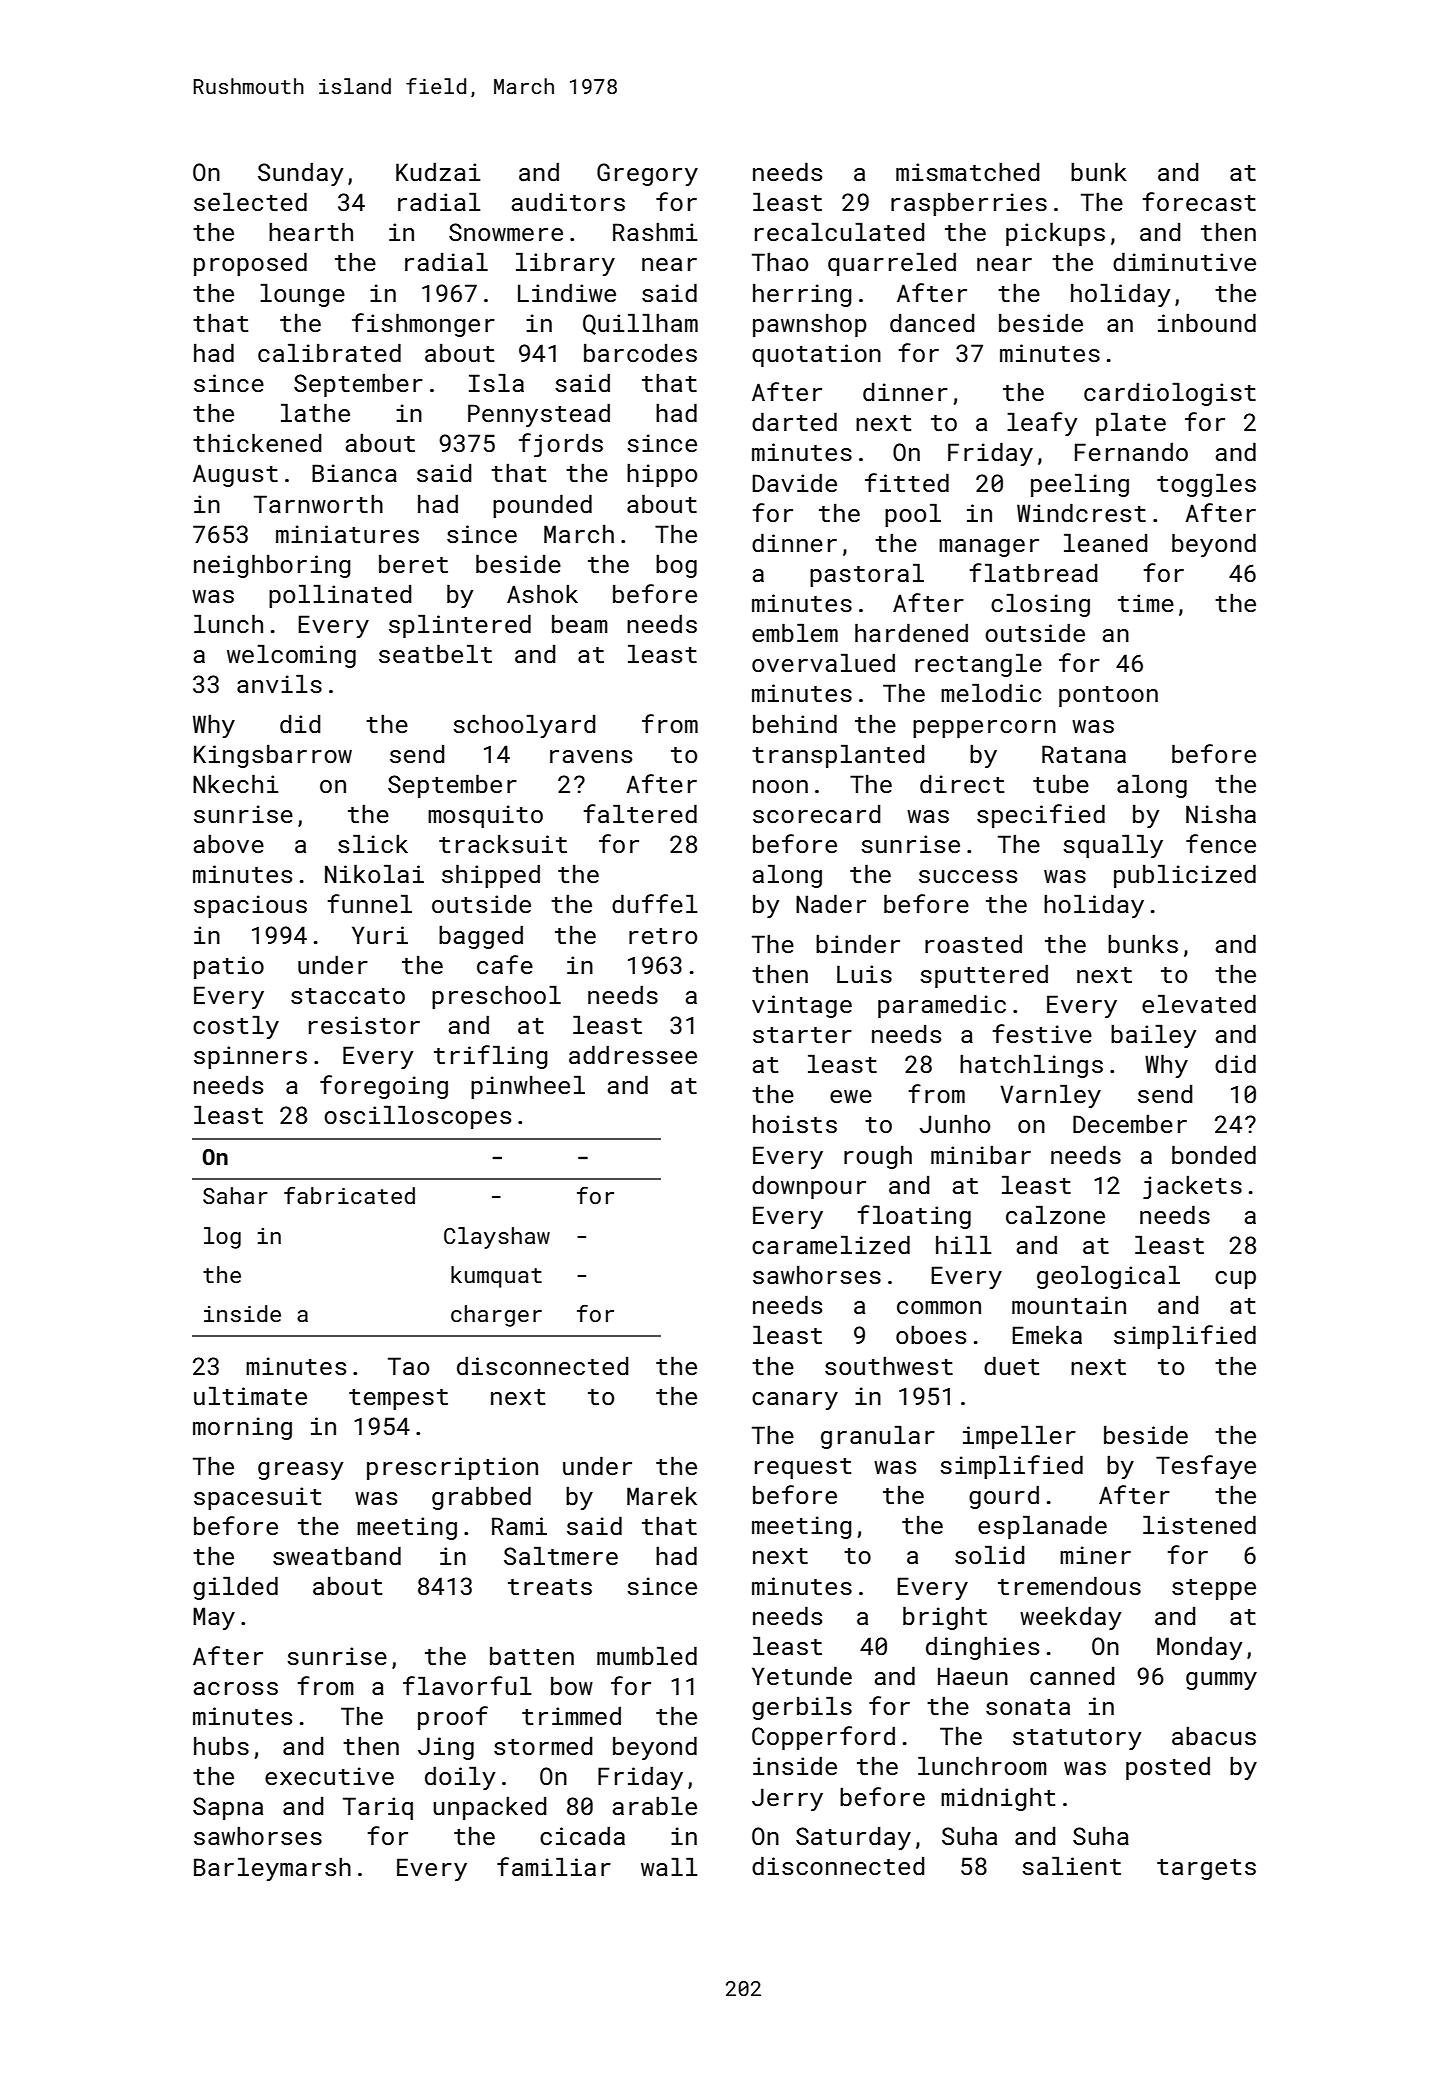 This screenshot has width=1450, height=2100. Describe the element at coordinates (524, 726) in the screenshot. I see `schoolyard` at that location.
